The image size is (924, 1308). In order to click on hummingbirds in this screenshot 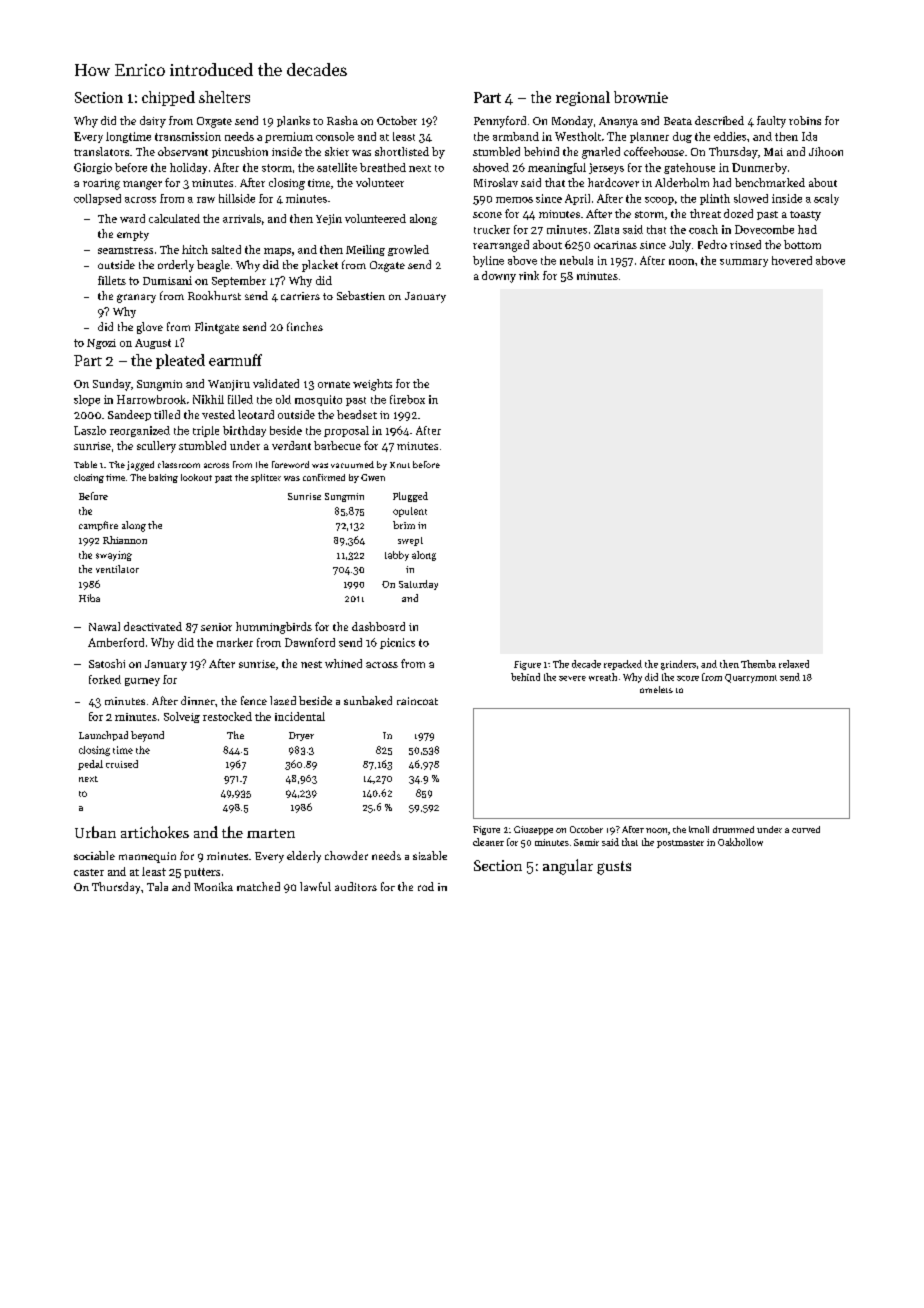, I will do `click(274, 628)`.
